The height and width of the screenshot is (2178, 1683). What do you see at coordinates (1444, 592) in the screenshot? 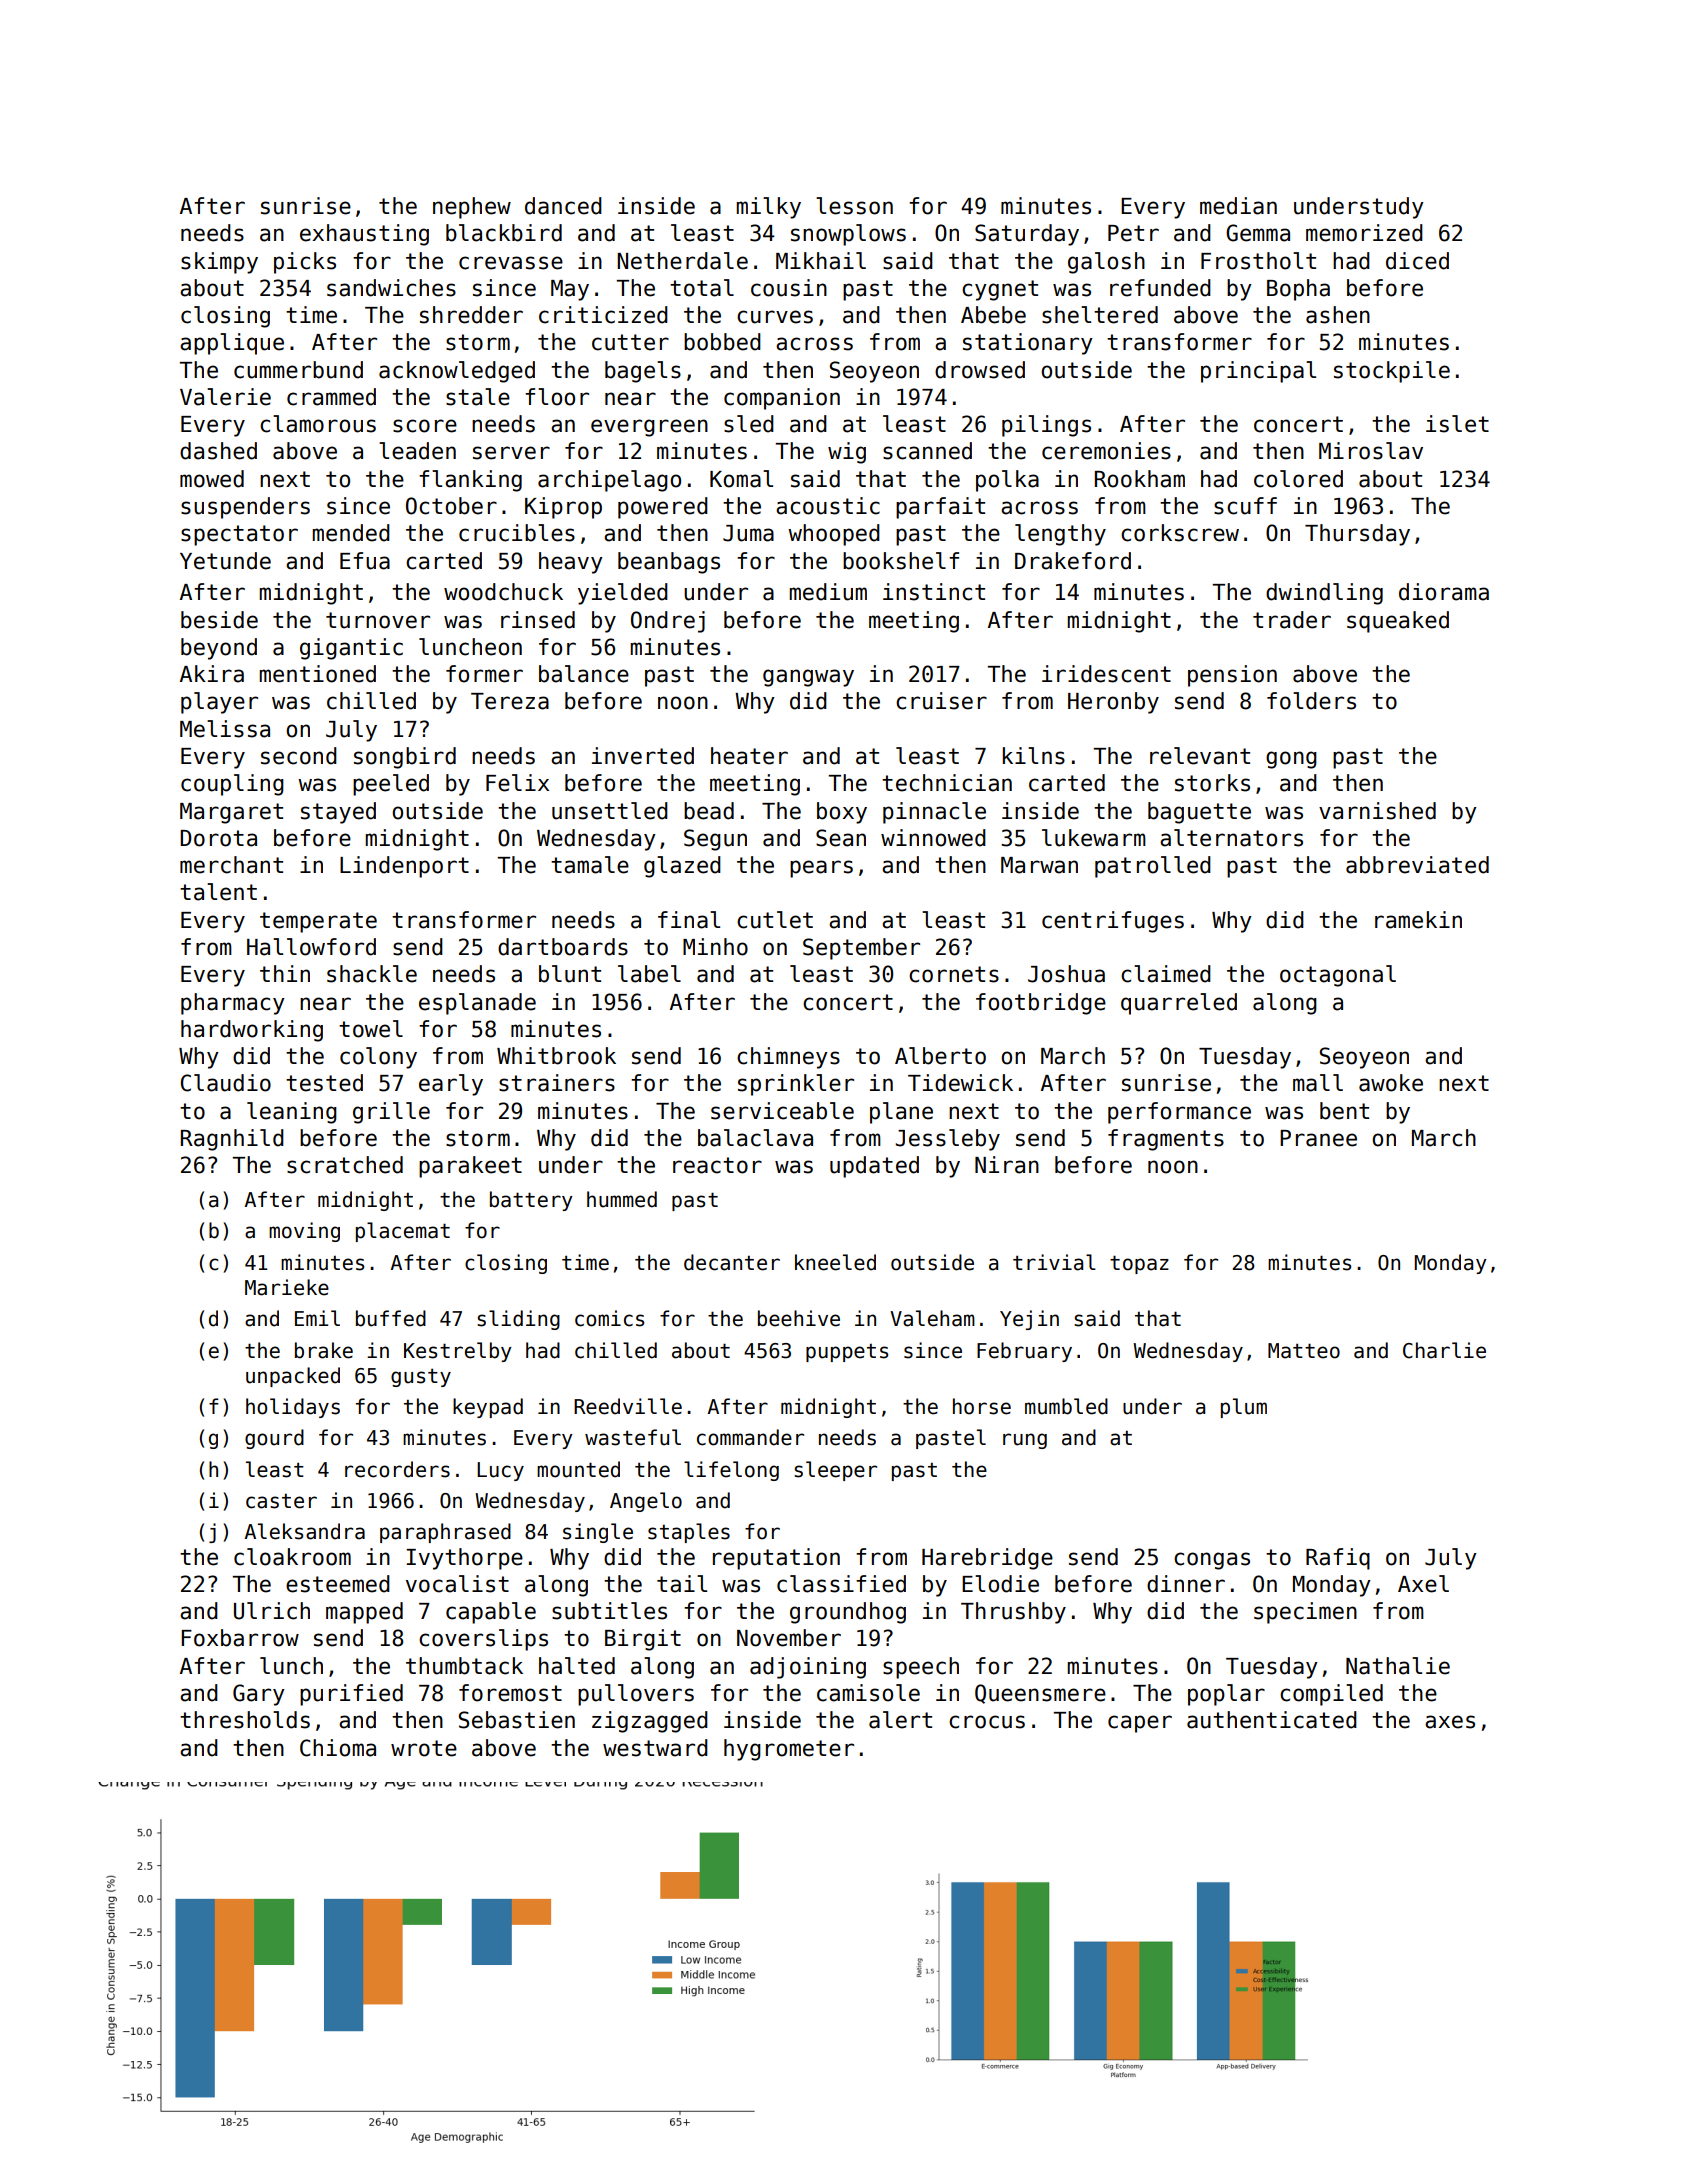
I see `diorama` at bounding box center [1444, 592].
